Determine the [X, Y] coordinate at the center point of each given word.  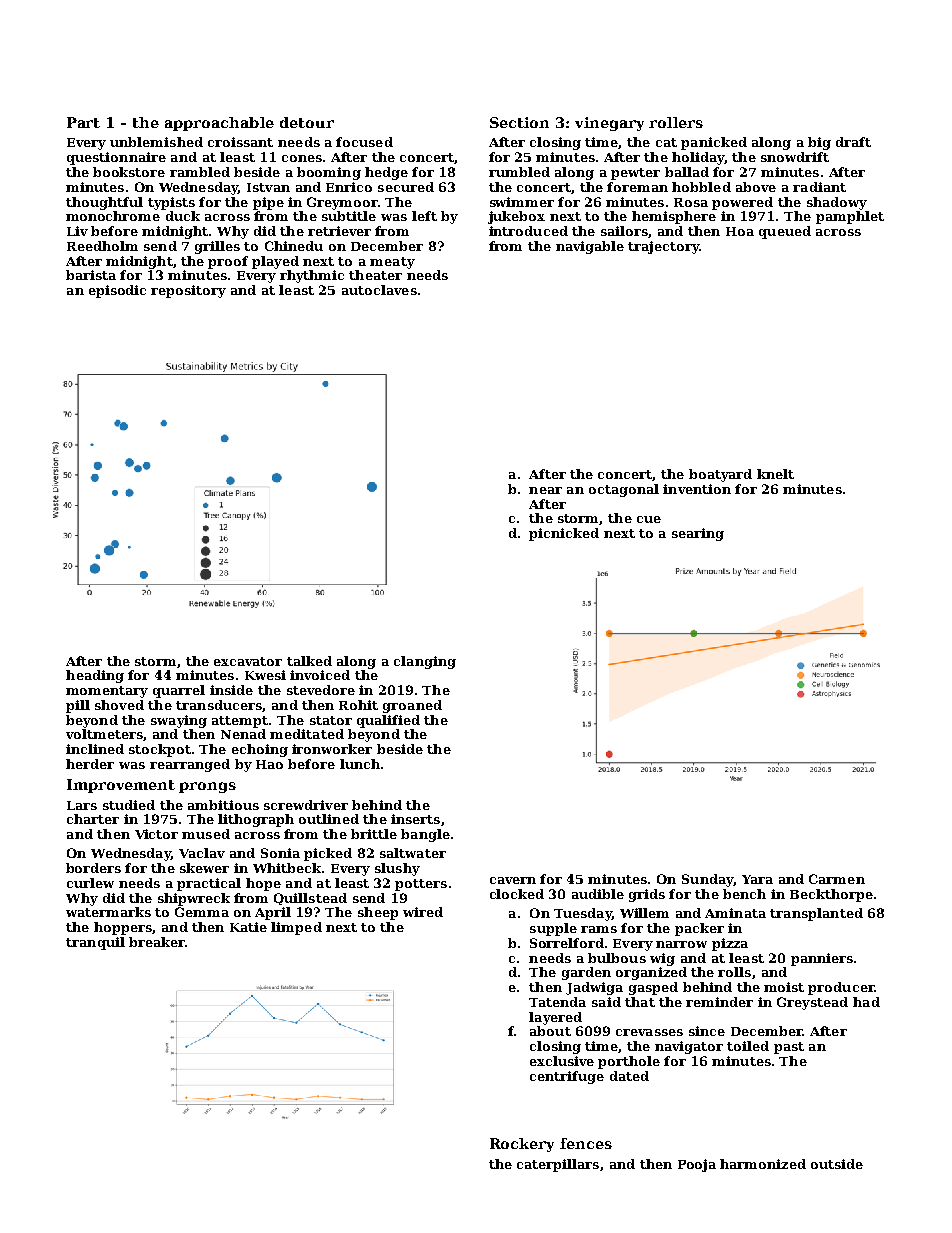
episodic [117, 291]
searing [698, 534]
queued [785, 232]
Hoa [740, 231]
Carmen [837, 879]
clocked [517, 894]
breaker [157, 942]
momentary [107, 692]
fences [586, 1143]
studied [129, 805]
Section [519, 122]
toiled [748, 1046]
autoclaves [379, 290]
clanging [425, 662]
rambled [200, 172]
